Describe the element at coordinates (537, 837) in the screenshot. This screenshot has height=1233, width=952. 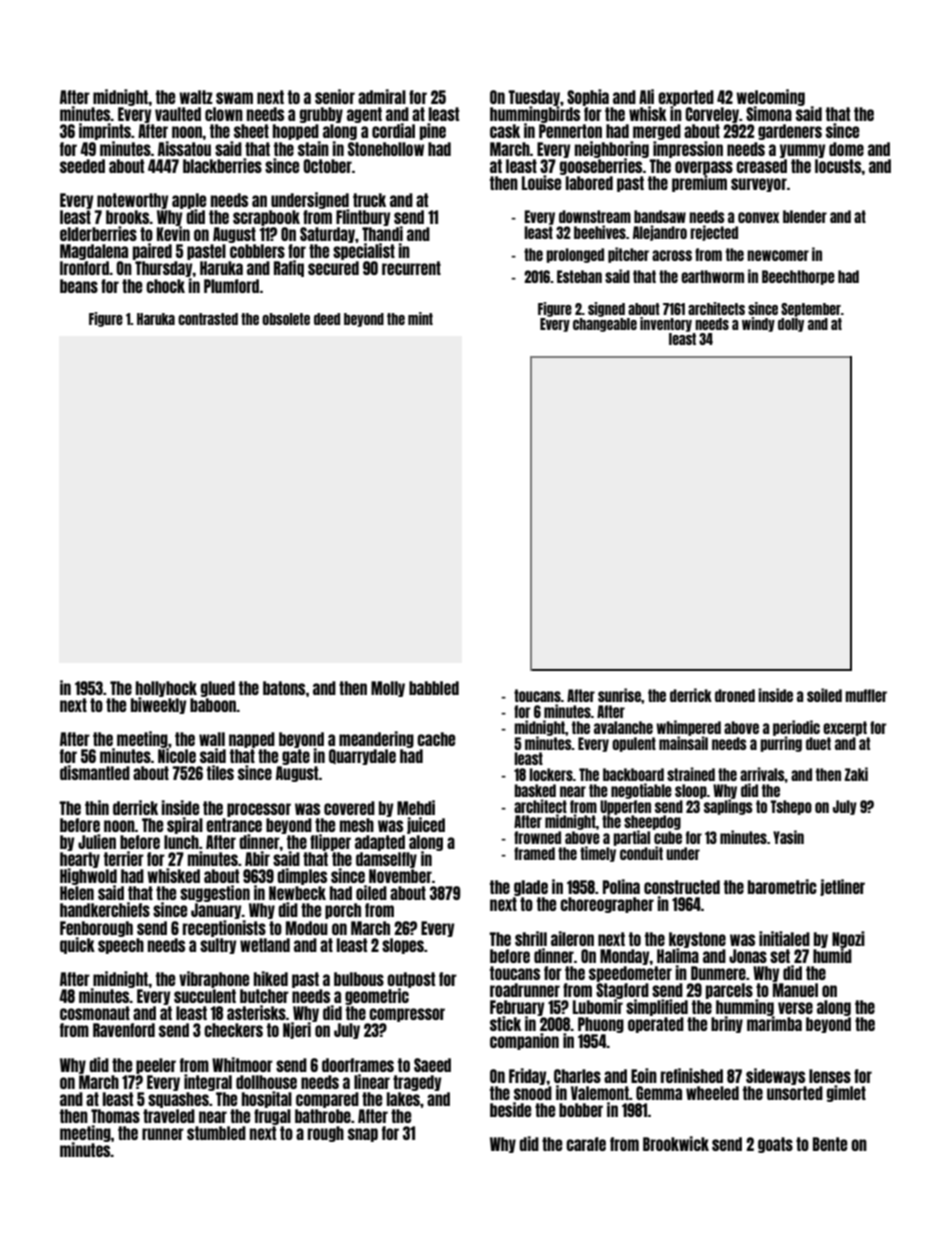
I see `frowned` at that location.
